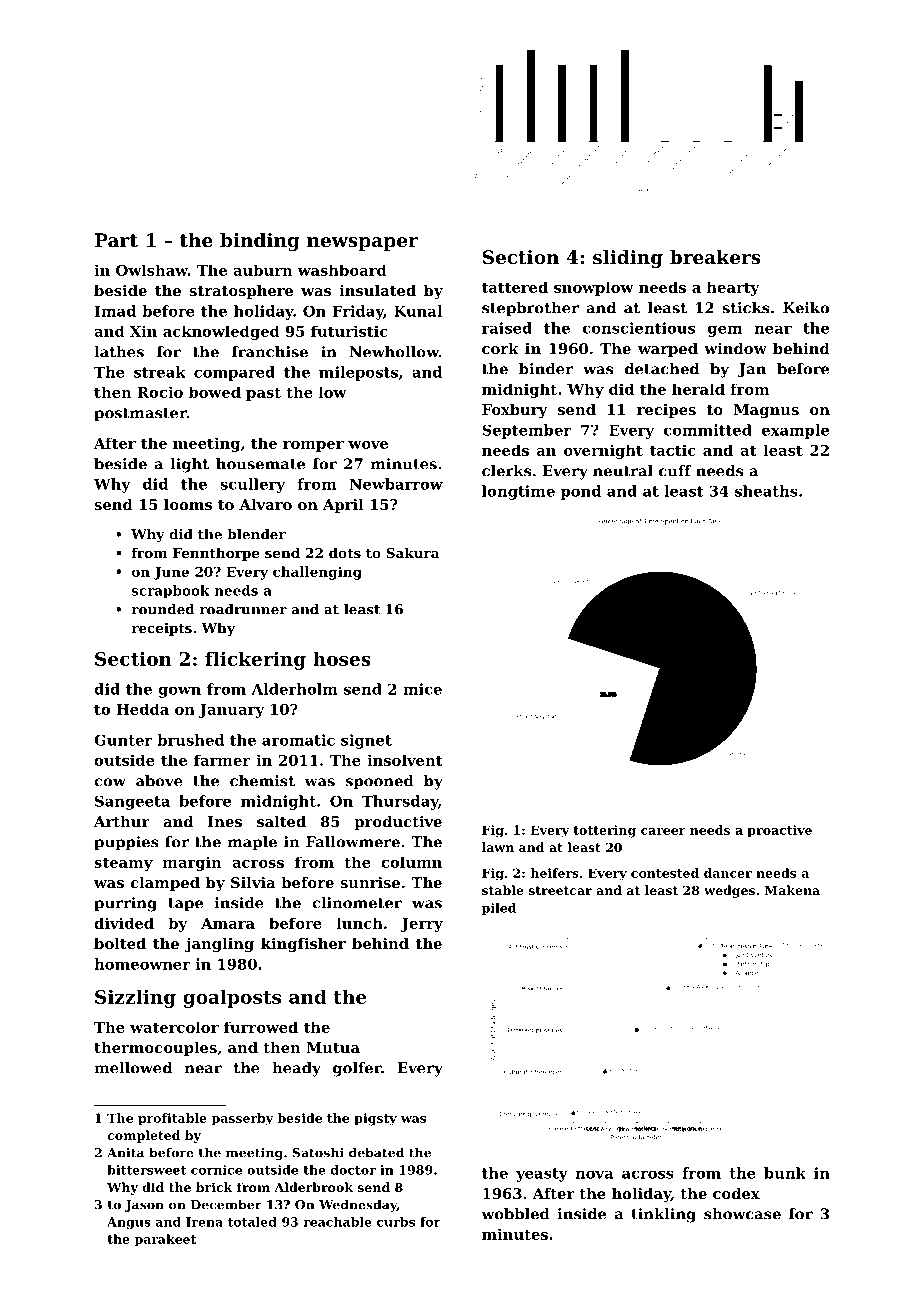  What do you see at coordinates (188, 504) in the screenshot?
I see `looms` at bounding box center [188, 504].
